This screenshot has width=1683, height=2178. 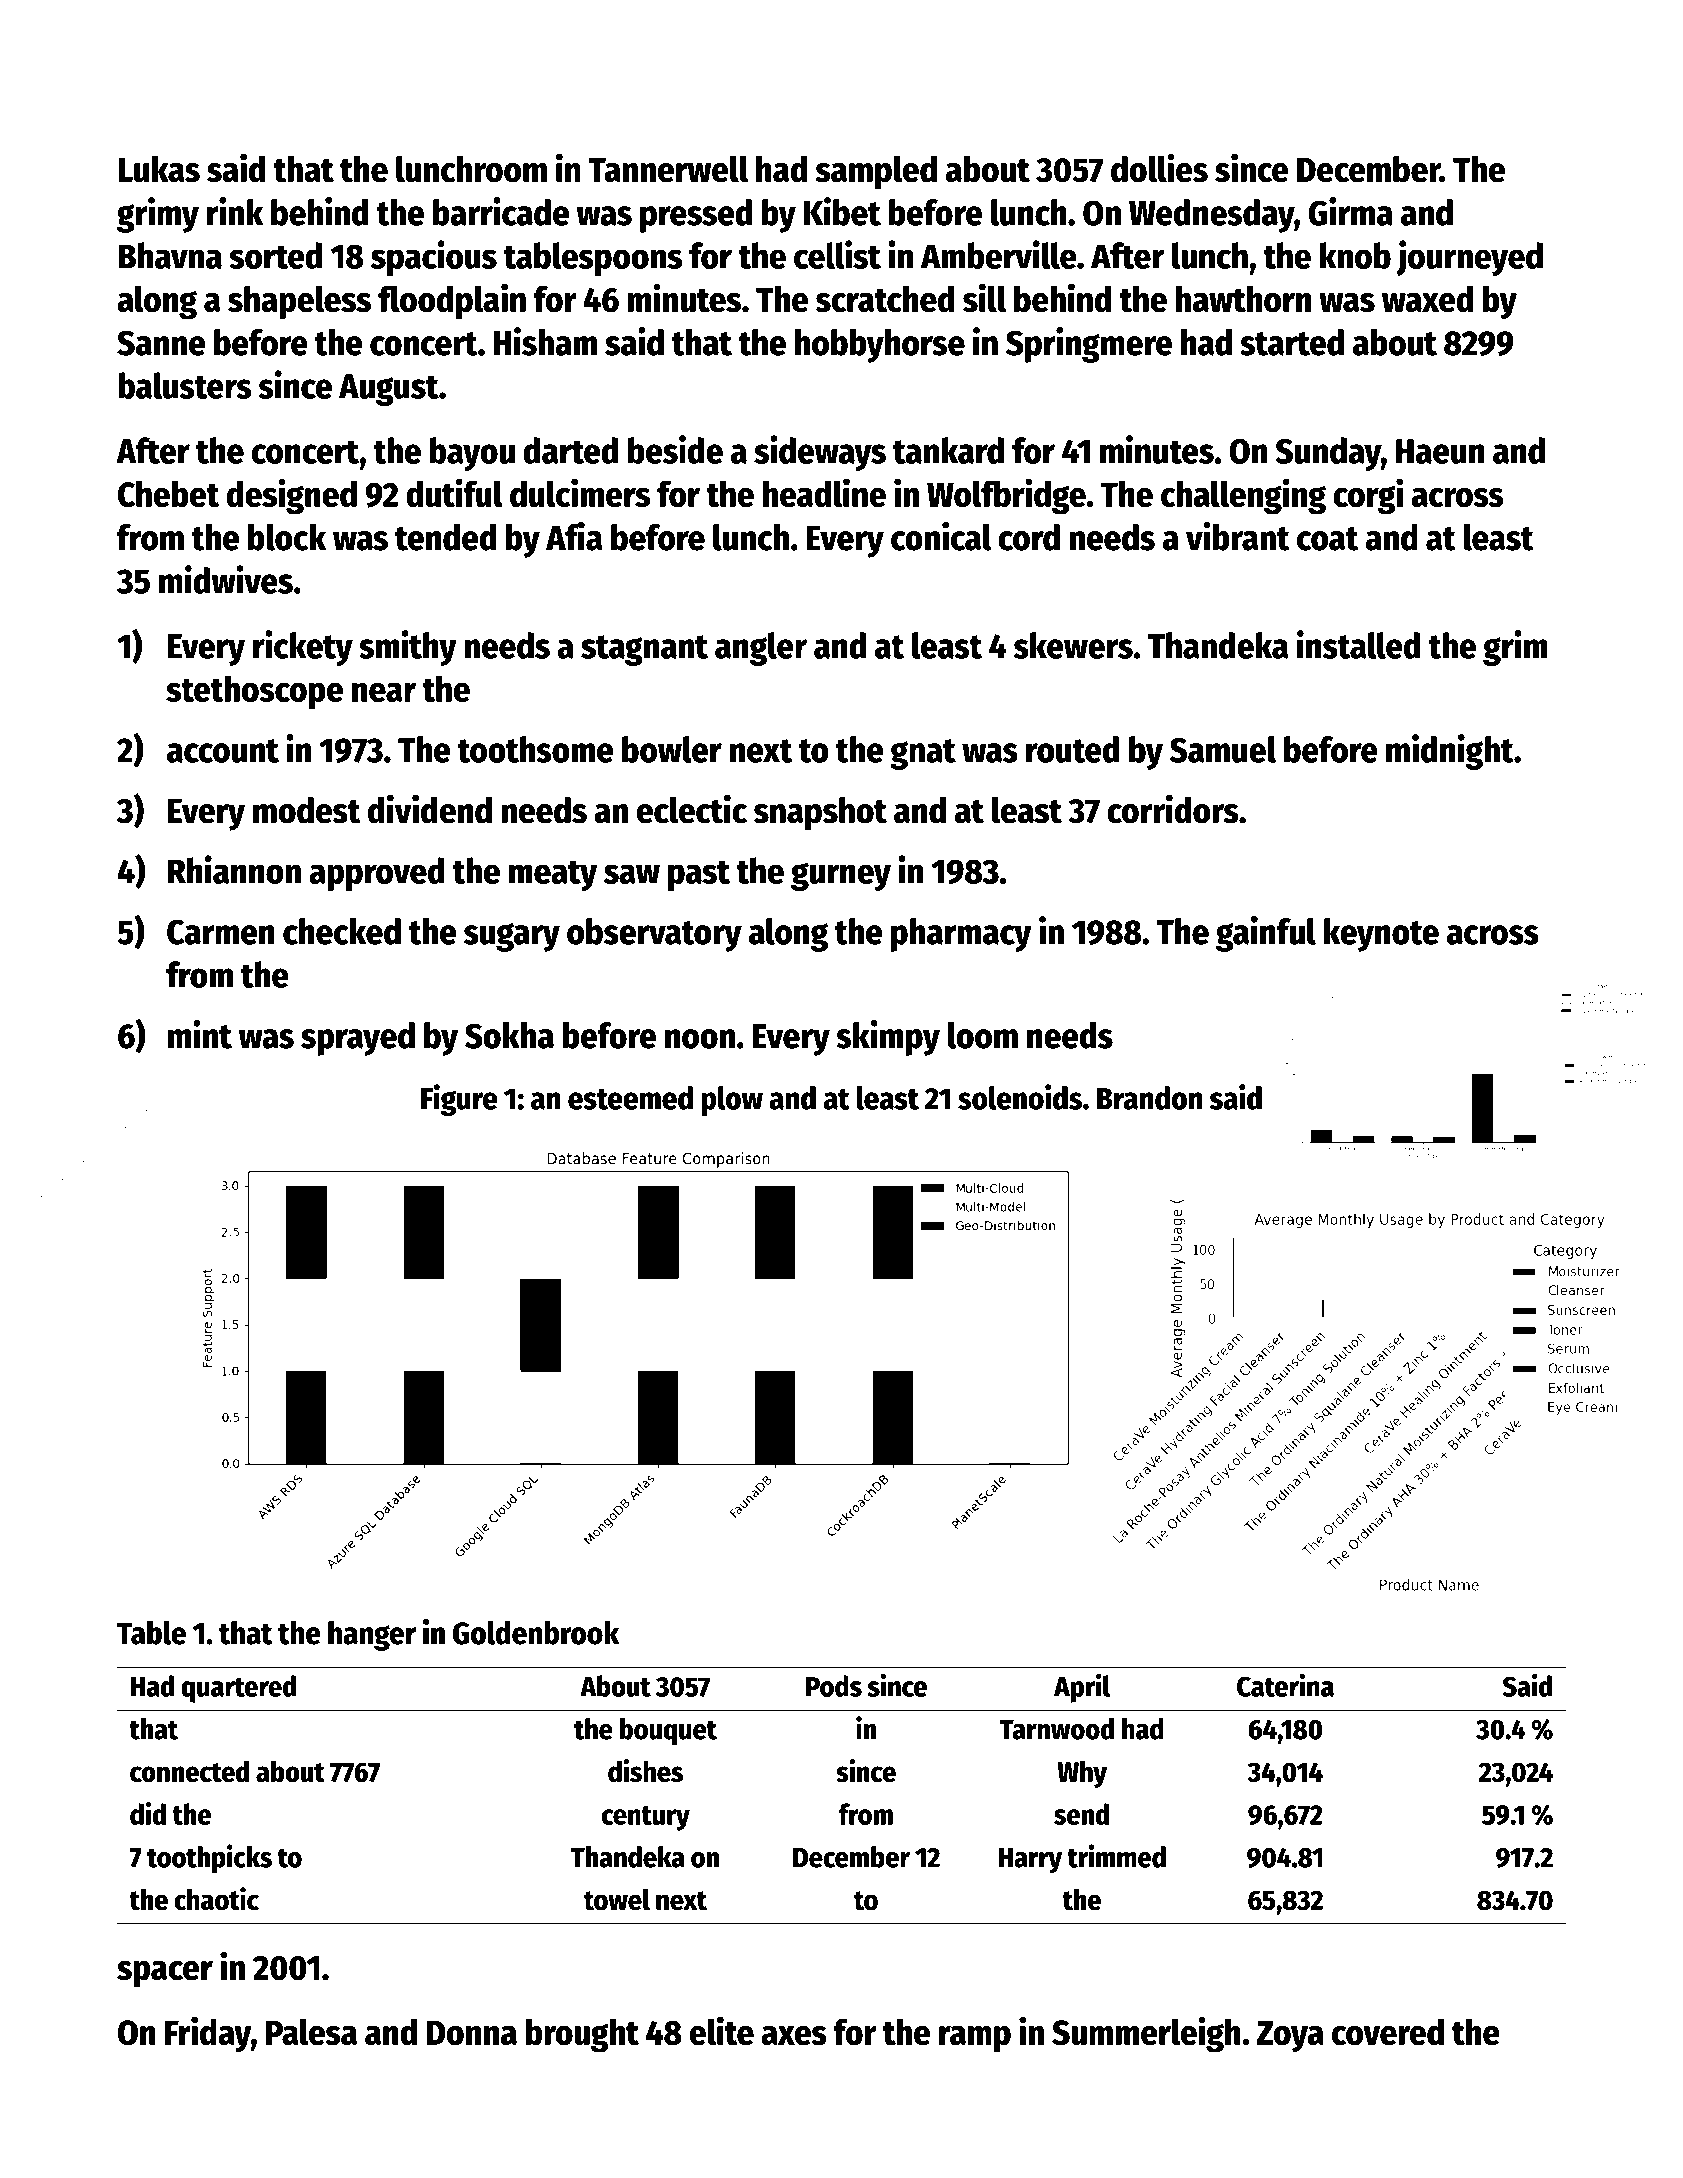 I want to click on observatory, so click(x=654, y=935).
